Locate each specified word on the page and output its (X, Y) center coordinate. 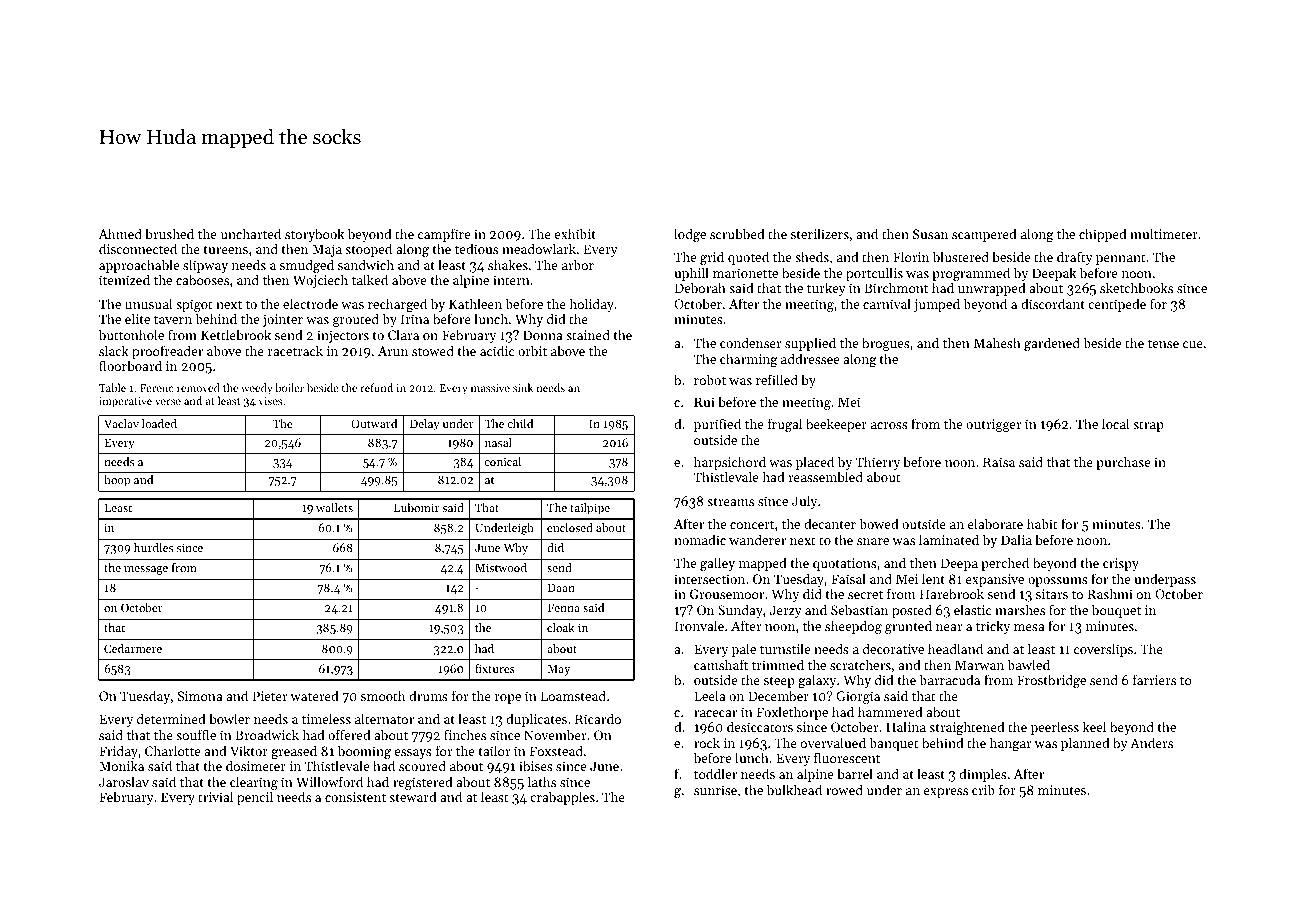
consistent (355, 797)
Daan (561, 587)
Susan (930, 234)
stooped (368, 250)
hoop (117, 481)
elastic (972, 609)
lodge (690, 235)
